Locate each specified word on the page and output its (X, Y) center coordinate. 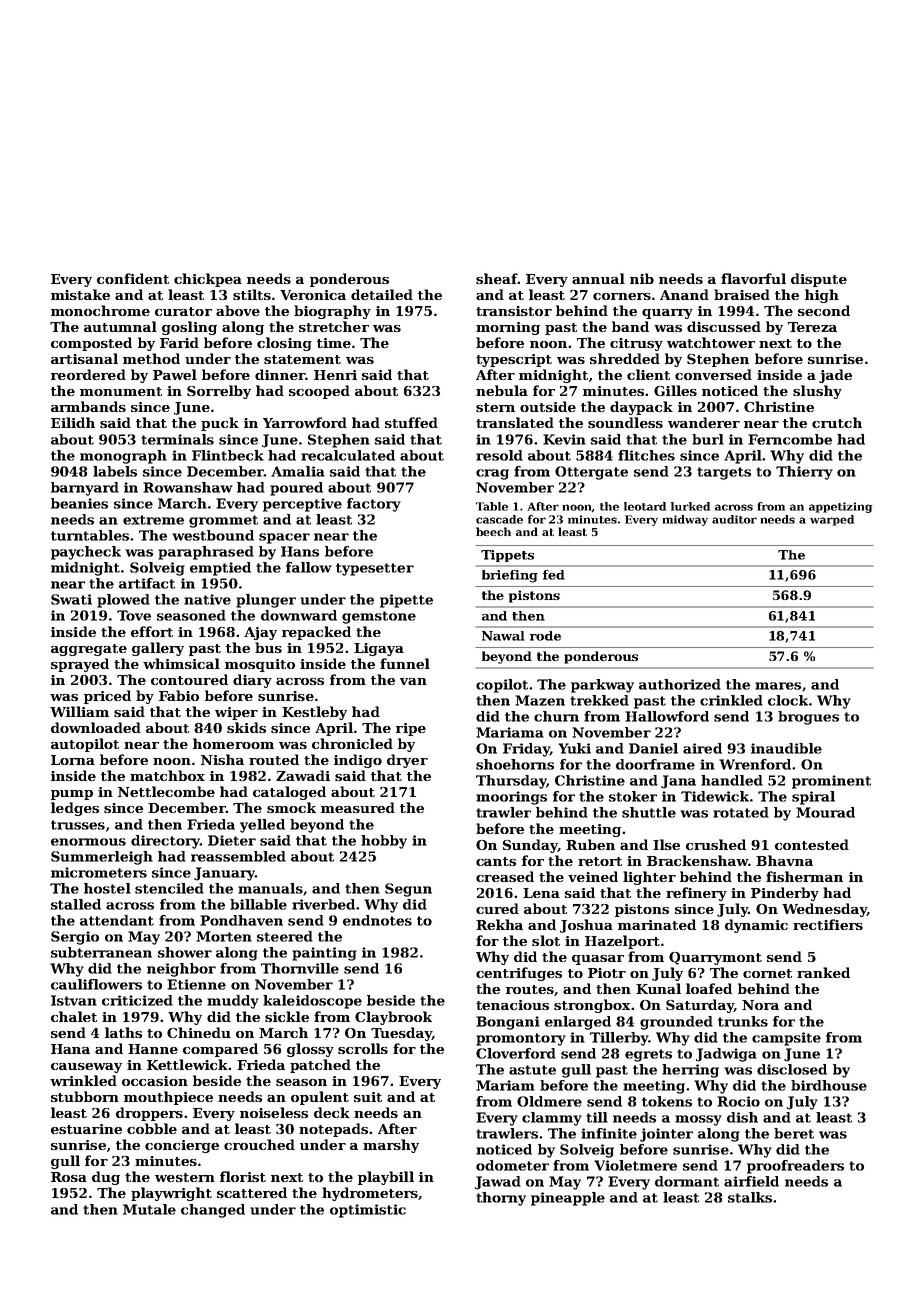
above (238, 310)
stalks (750, 1197)
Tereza (812, 327)
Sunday (530, 846)
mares (778, 686)
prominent (831, 782)
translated (515, 422)
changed (213, 1211)
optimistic (368, 1211)
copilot (502, 686)
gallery (158, 649)
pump (72, 795)
